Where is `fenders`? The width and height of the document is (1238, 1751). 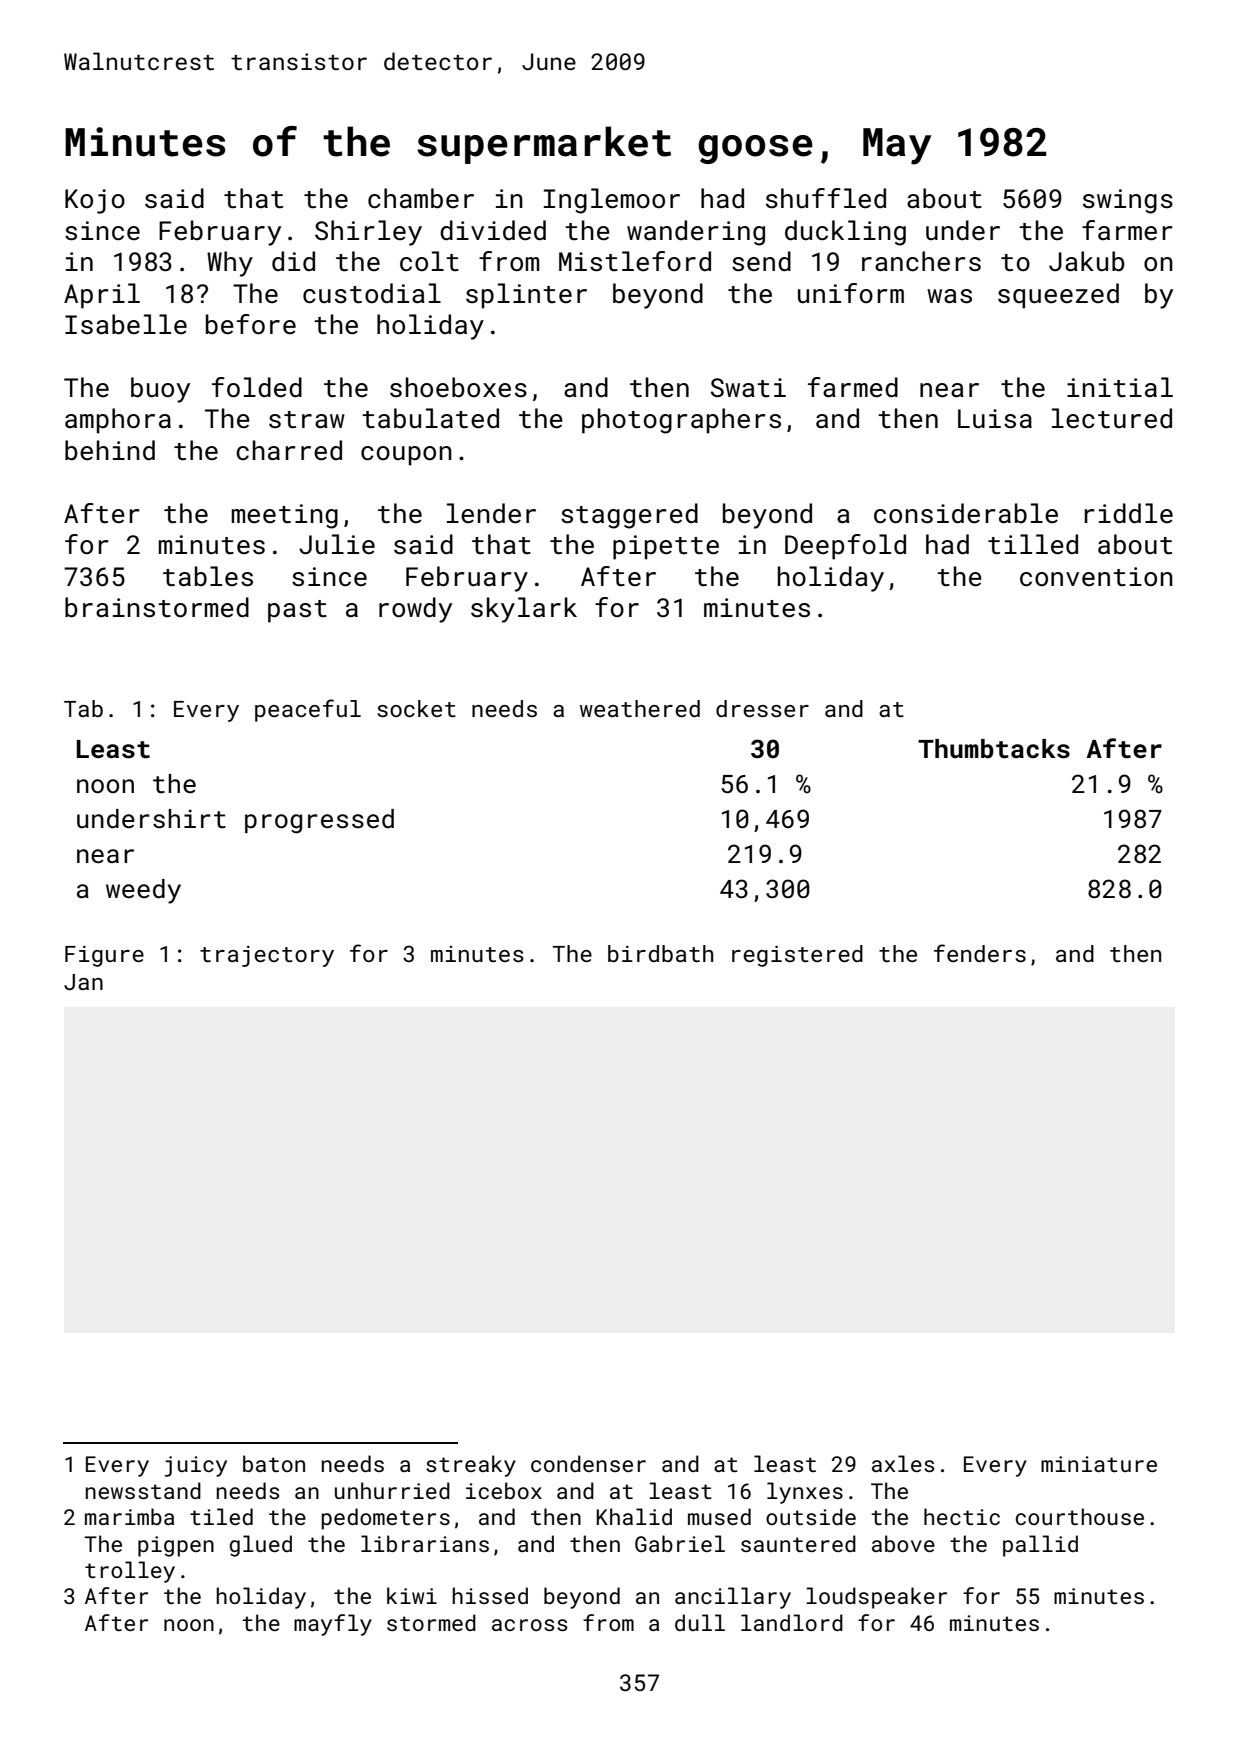 fenders is located at coordinates (980, 953).
